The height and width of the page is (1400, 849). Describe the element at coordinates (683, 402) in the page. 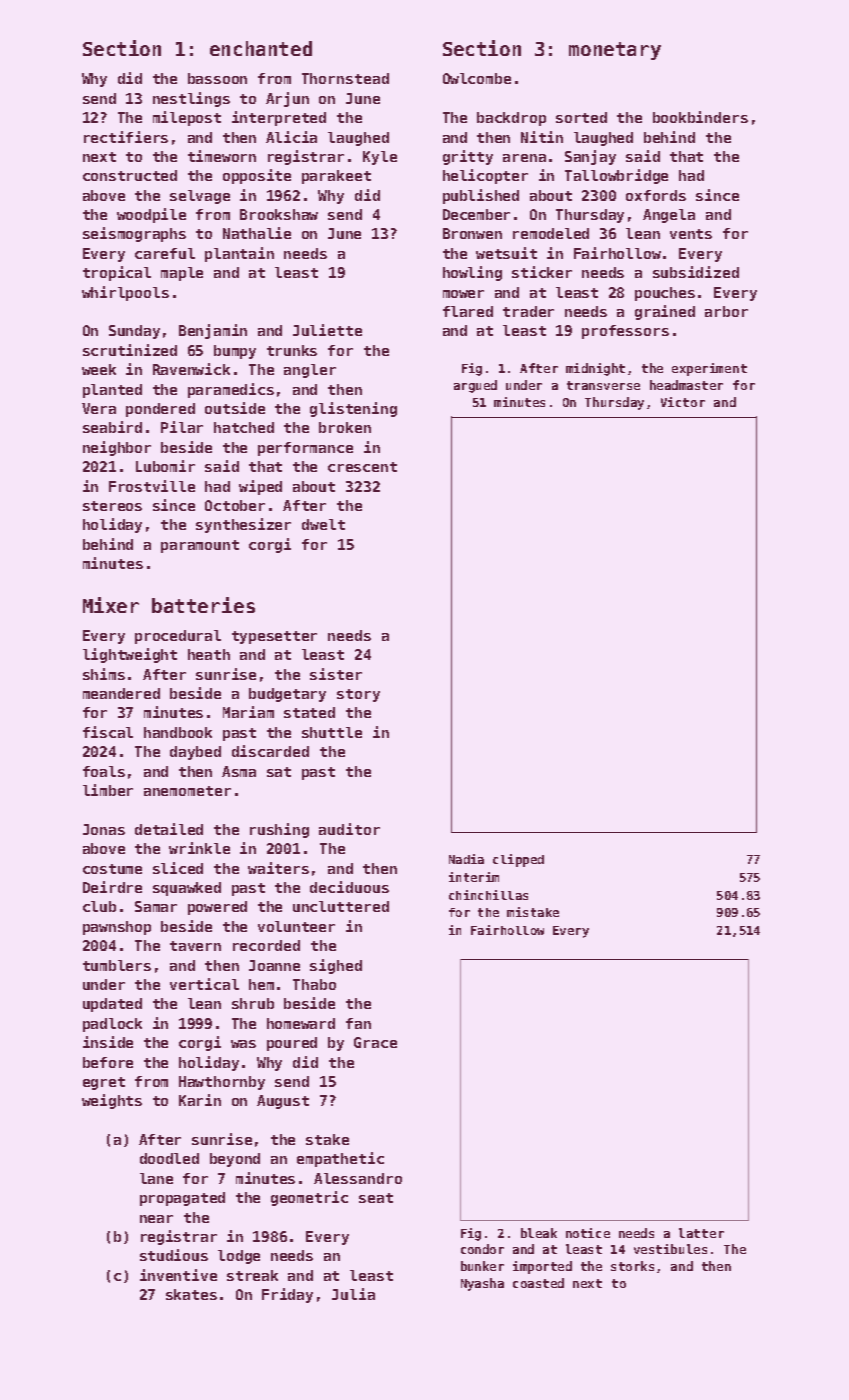

I see `Victor` at that location.
